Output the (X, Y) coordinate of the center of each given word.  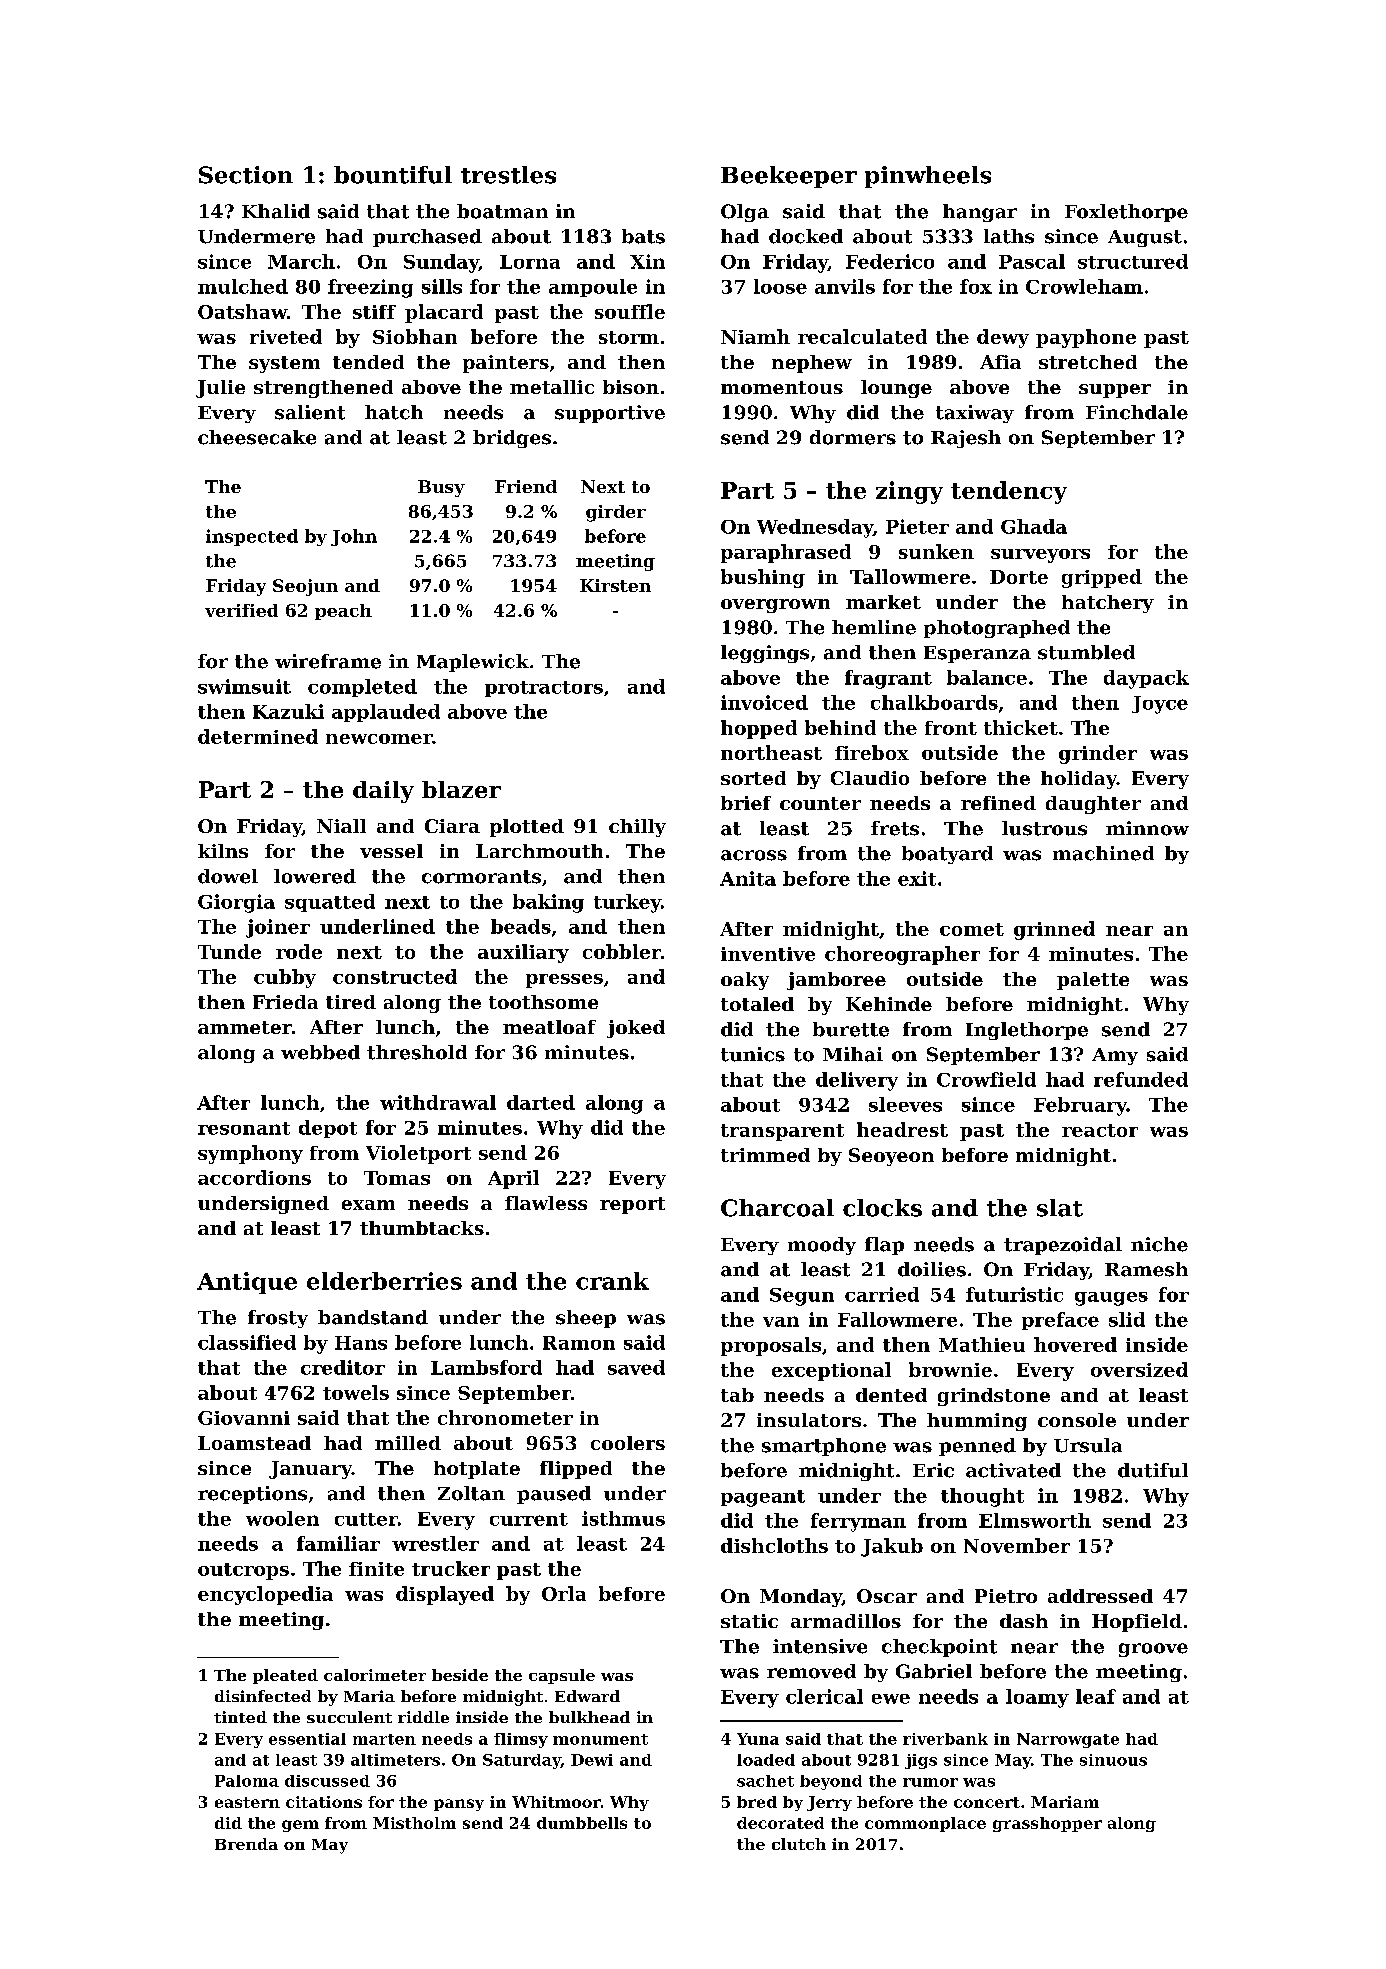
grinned (1054, 930)
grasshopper (1047, 1824)
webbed (320, 1052)
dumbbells (582, 1823)
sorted (753, 778)
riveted (286, 336)
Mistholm (414, 1823)
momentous (782, 387)
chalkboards (934, 702)
